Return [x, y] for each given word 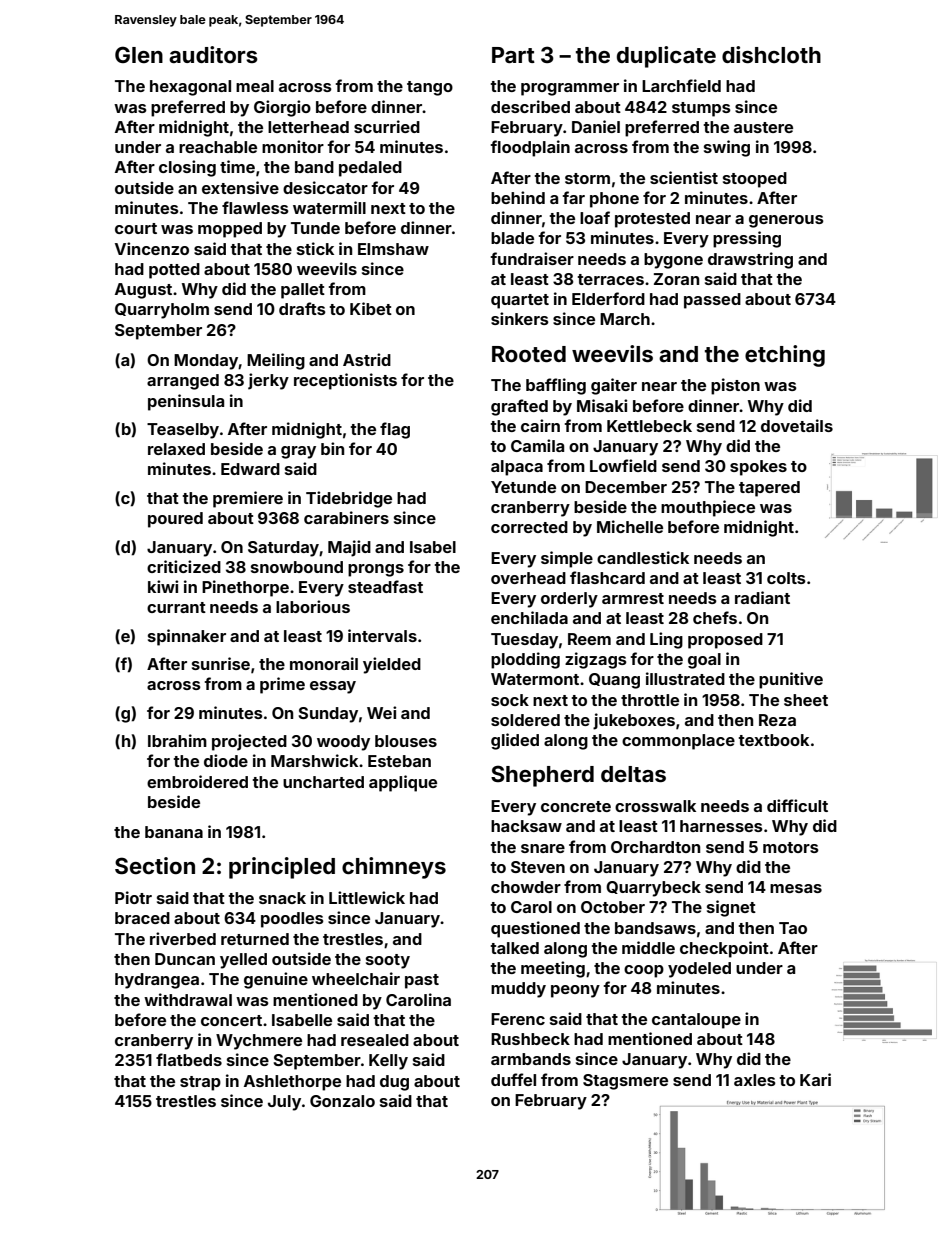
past [422, 981]
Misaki [602, 405]
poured [175, 520]
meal [255, 86]
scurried [387, 126]
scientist [684, 177]
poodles [292, 920]
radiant [762, 597]
